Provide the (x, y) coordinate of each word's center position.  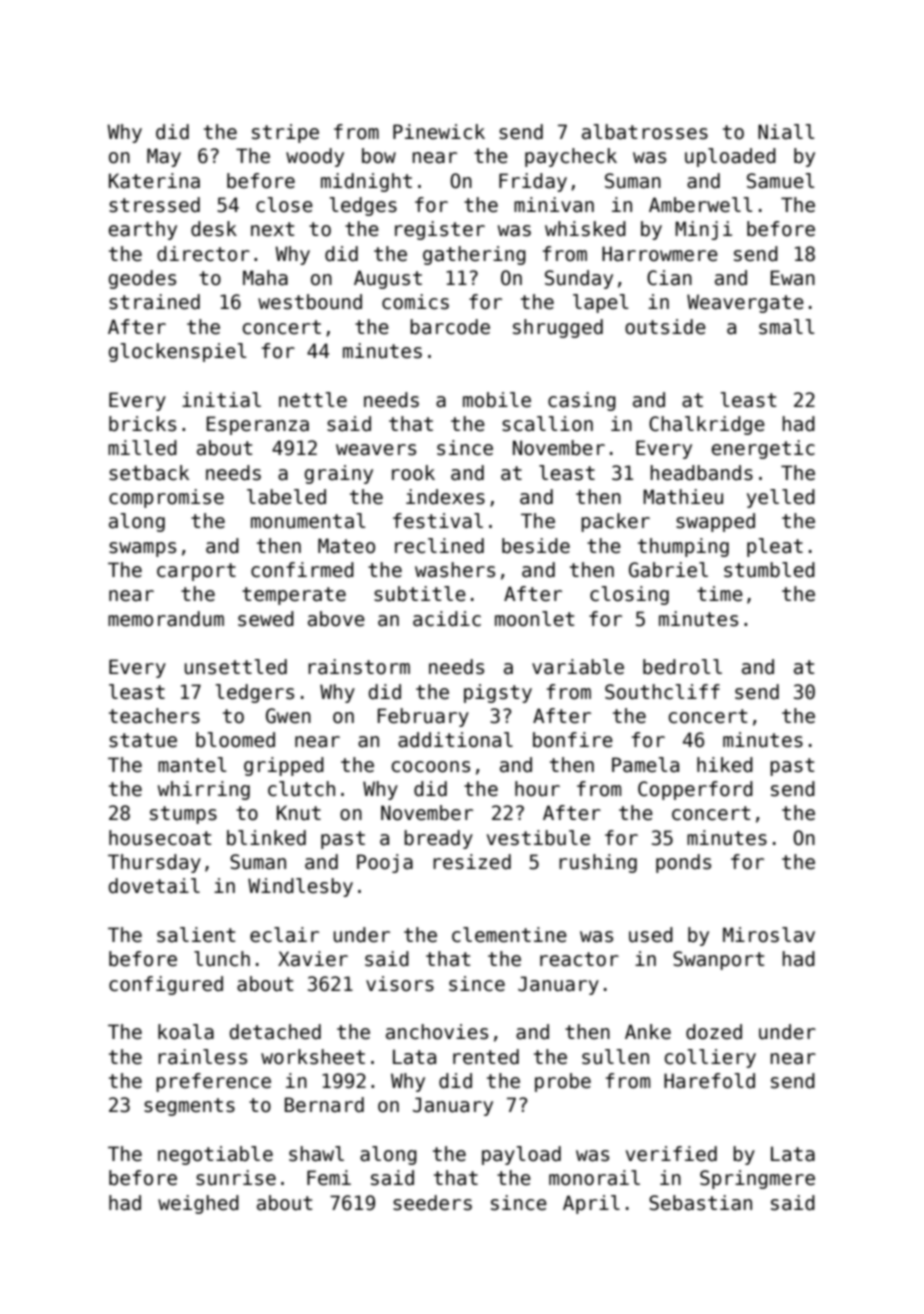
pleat (775, 547)
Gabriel (668, 570)
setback (149, 473)
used (651, 935)
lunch (222, 959)
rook (413, 473)
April (591, 1204)
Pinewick (439, 132)
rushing (598, 863)
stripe (285, 133)
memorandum (166, 619)
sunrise (236, 1178)
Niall (786, 132)
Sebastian (700, 1203)
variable (578, 667)
